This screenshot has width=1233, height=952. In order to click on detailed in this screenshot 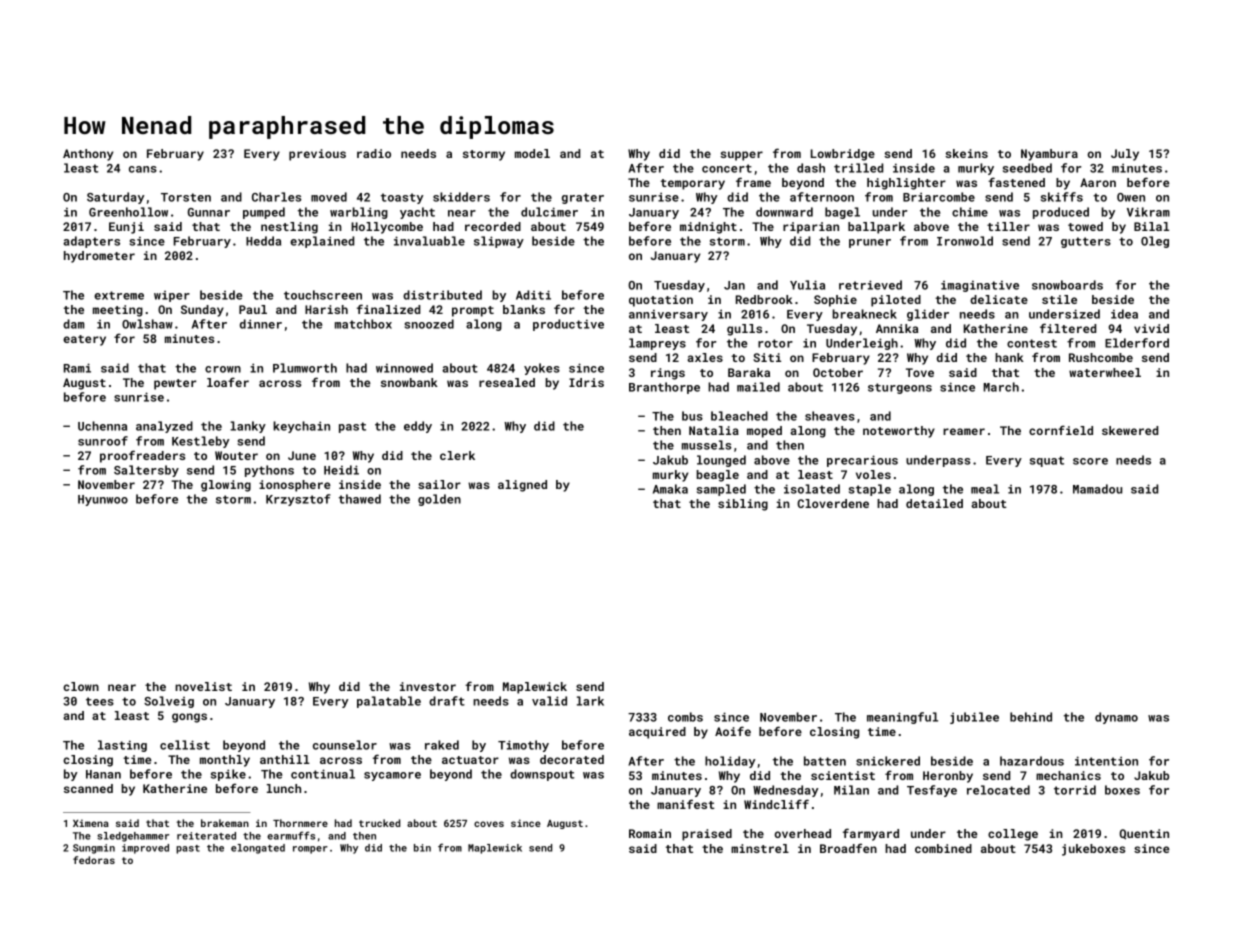, I will do `click(934, 503)`.
